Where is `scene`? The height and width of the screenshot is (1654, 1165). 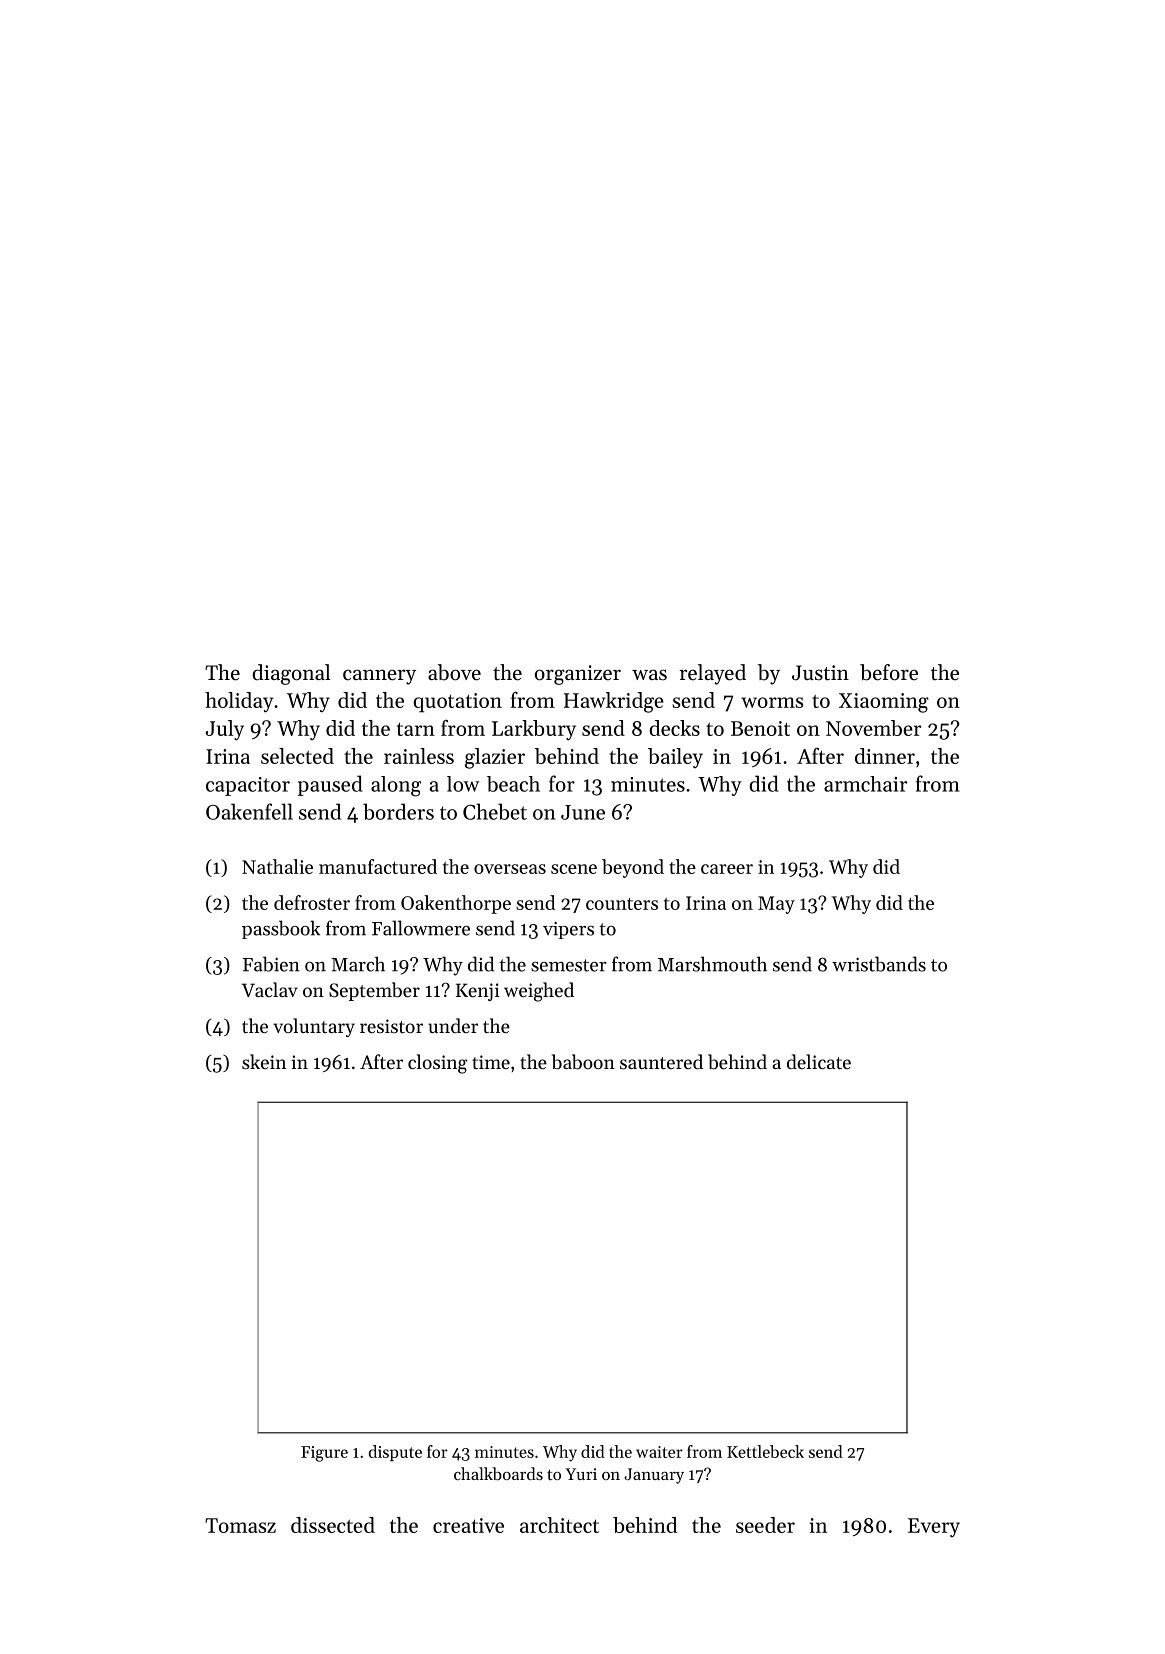 scene is located at coordinates (574, 869).
